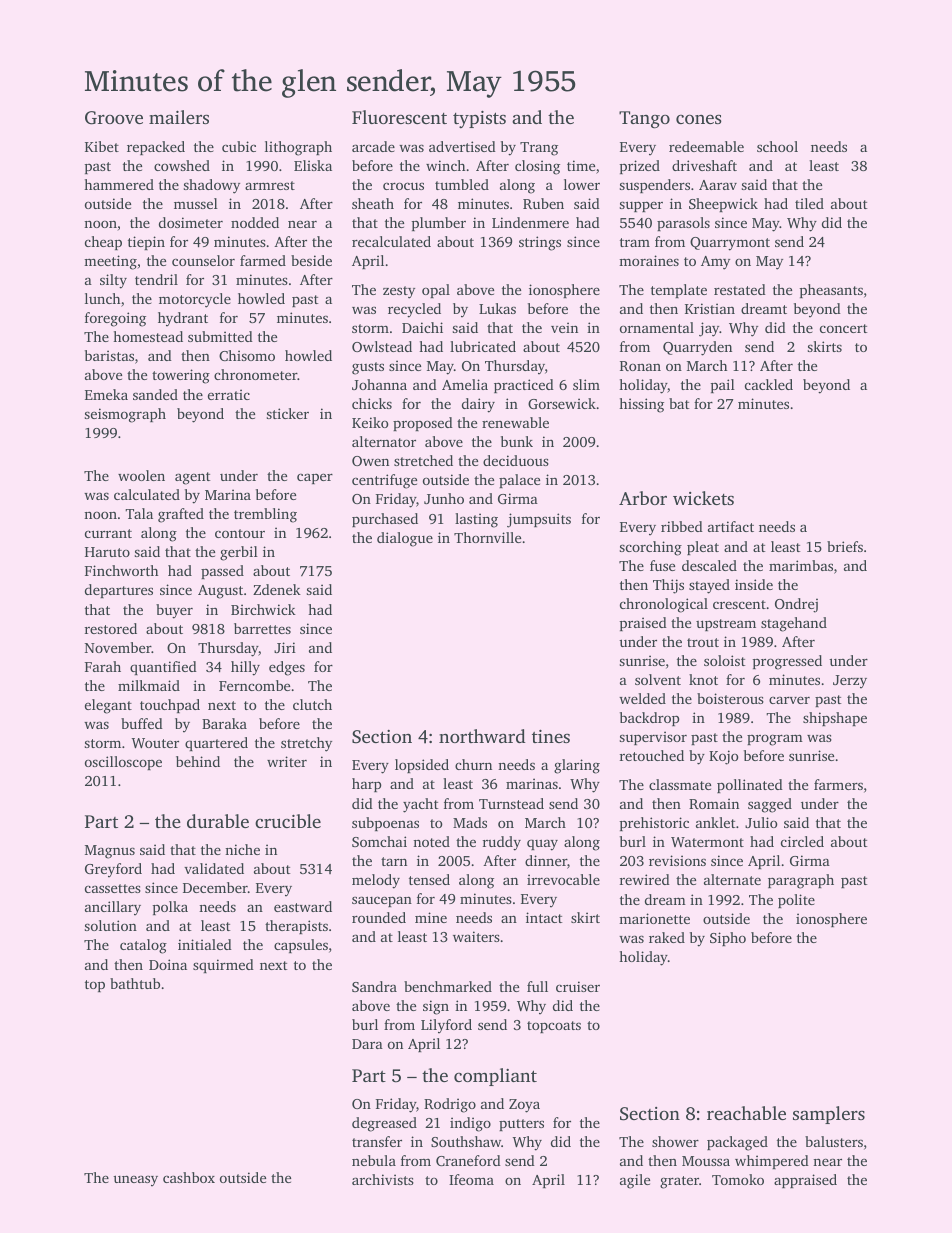 This document has height=1233, width=952. I want to click on Trang, so click(539, 149).
